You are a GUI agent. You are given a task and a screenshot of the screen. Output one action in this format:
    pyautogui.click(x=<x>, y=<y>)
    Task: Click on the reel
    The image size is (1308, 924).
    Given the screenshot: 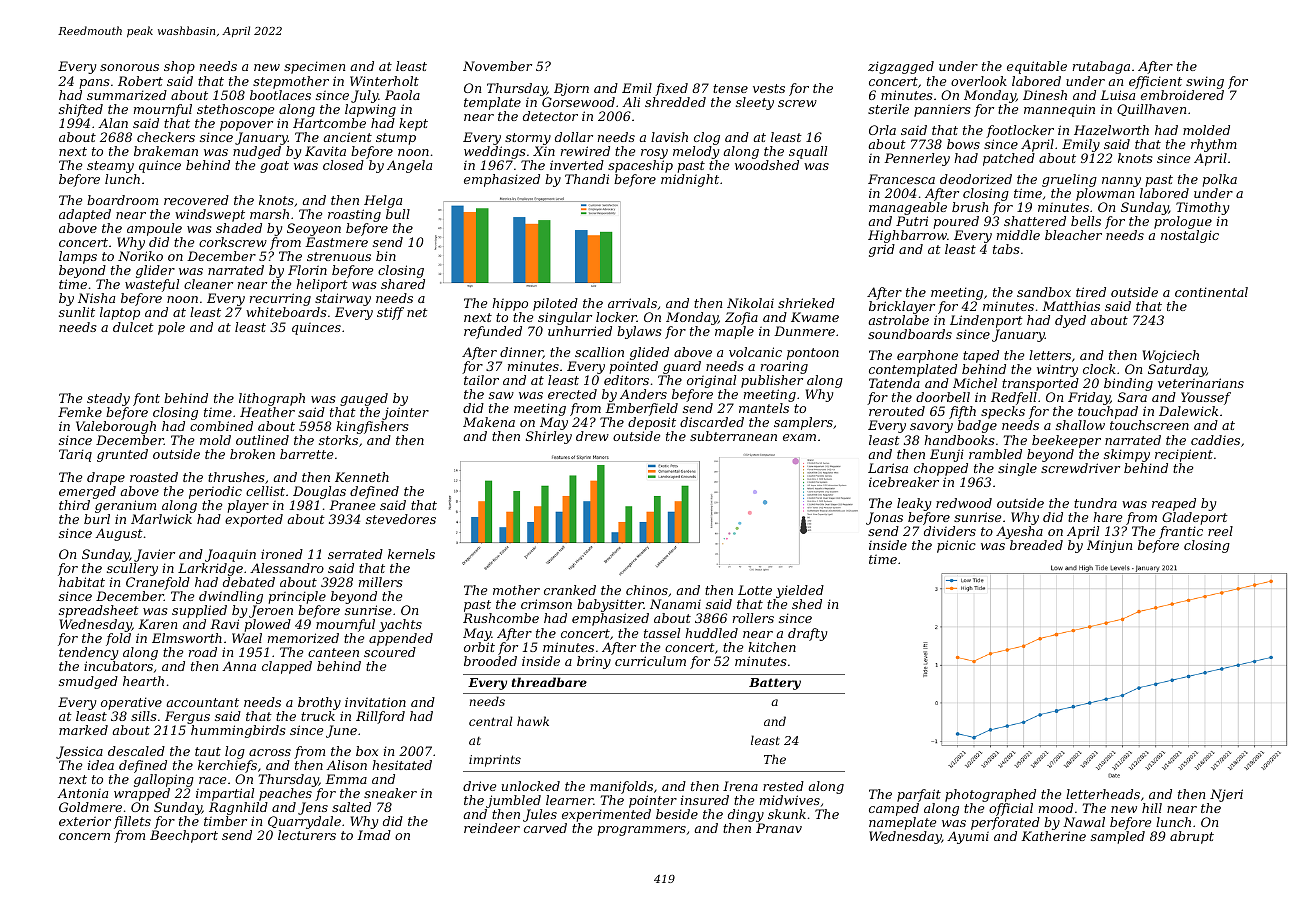 What is the action you would take?
    pyautogui.click(x=1220, y=531)
